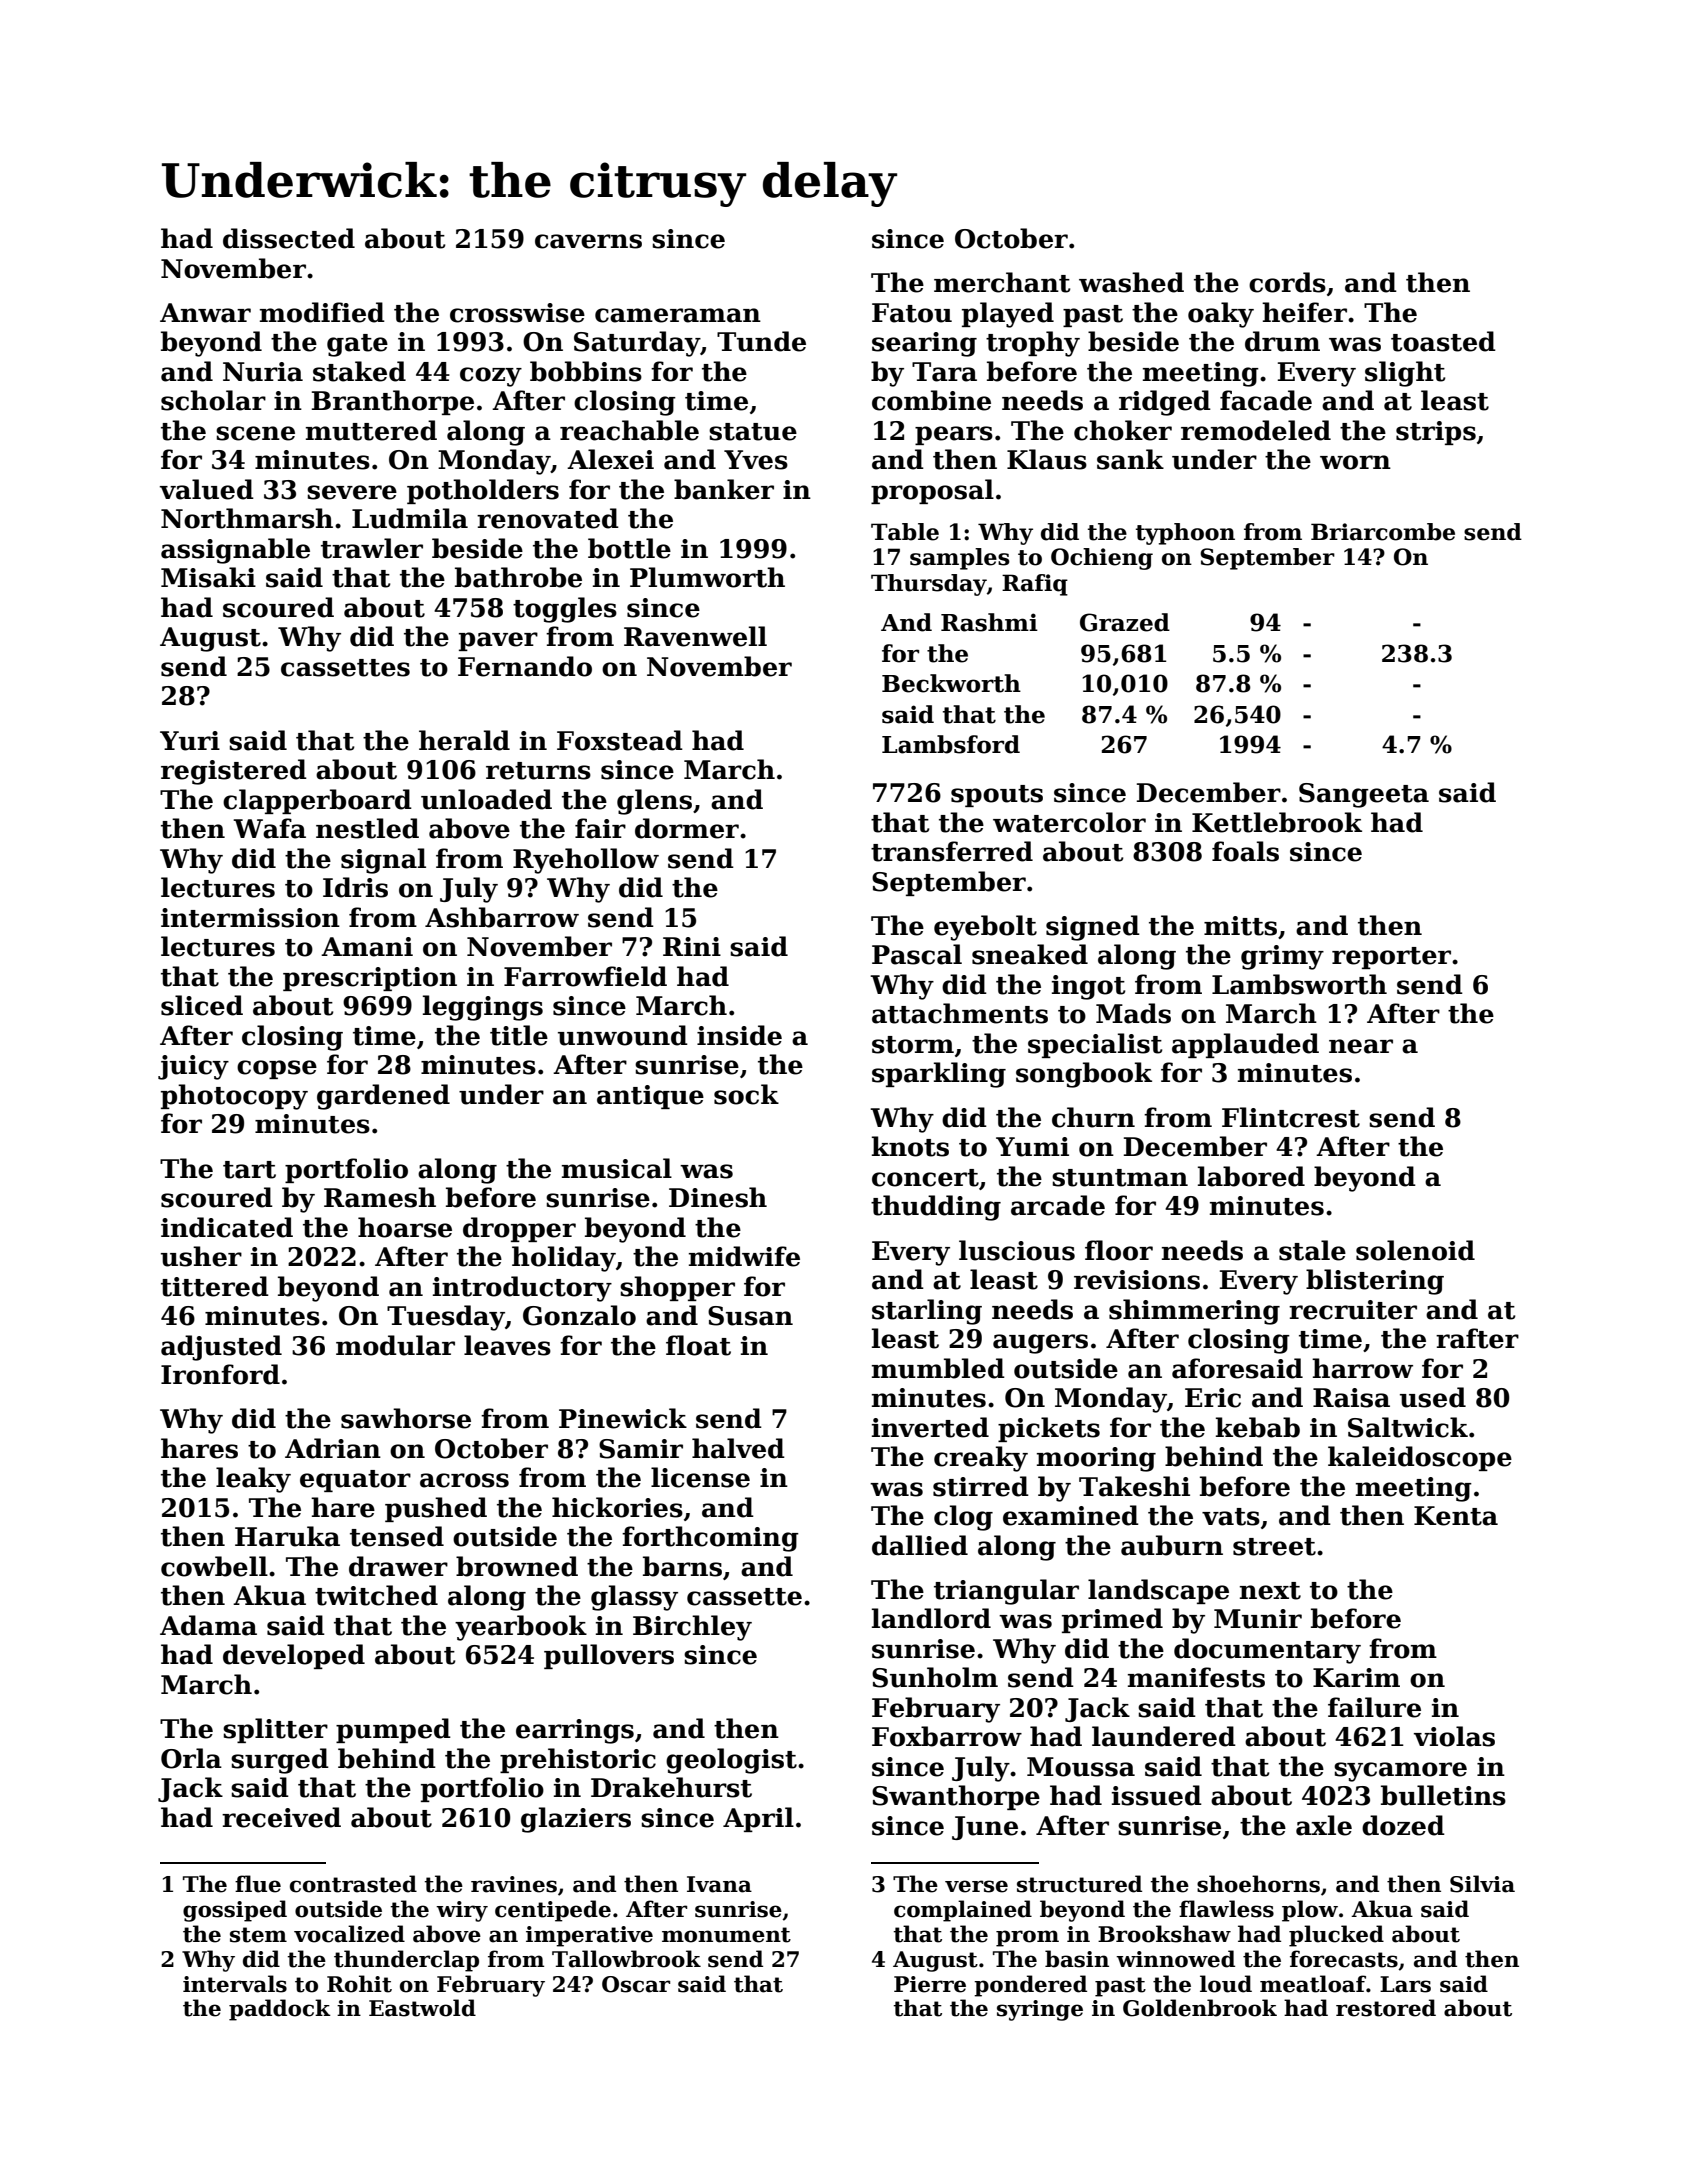  Describe the element at coordinates (1058, 1205) in the screenshot. I see `arcade` at that location.
